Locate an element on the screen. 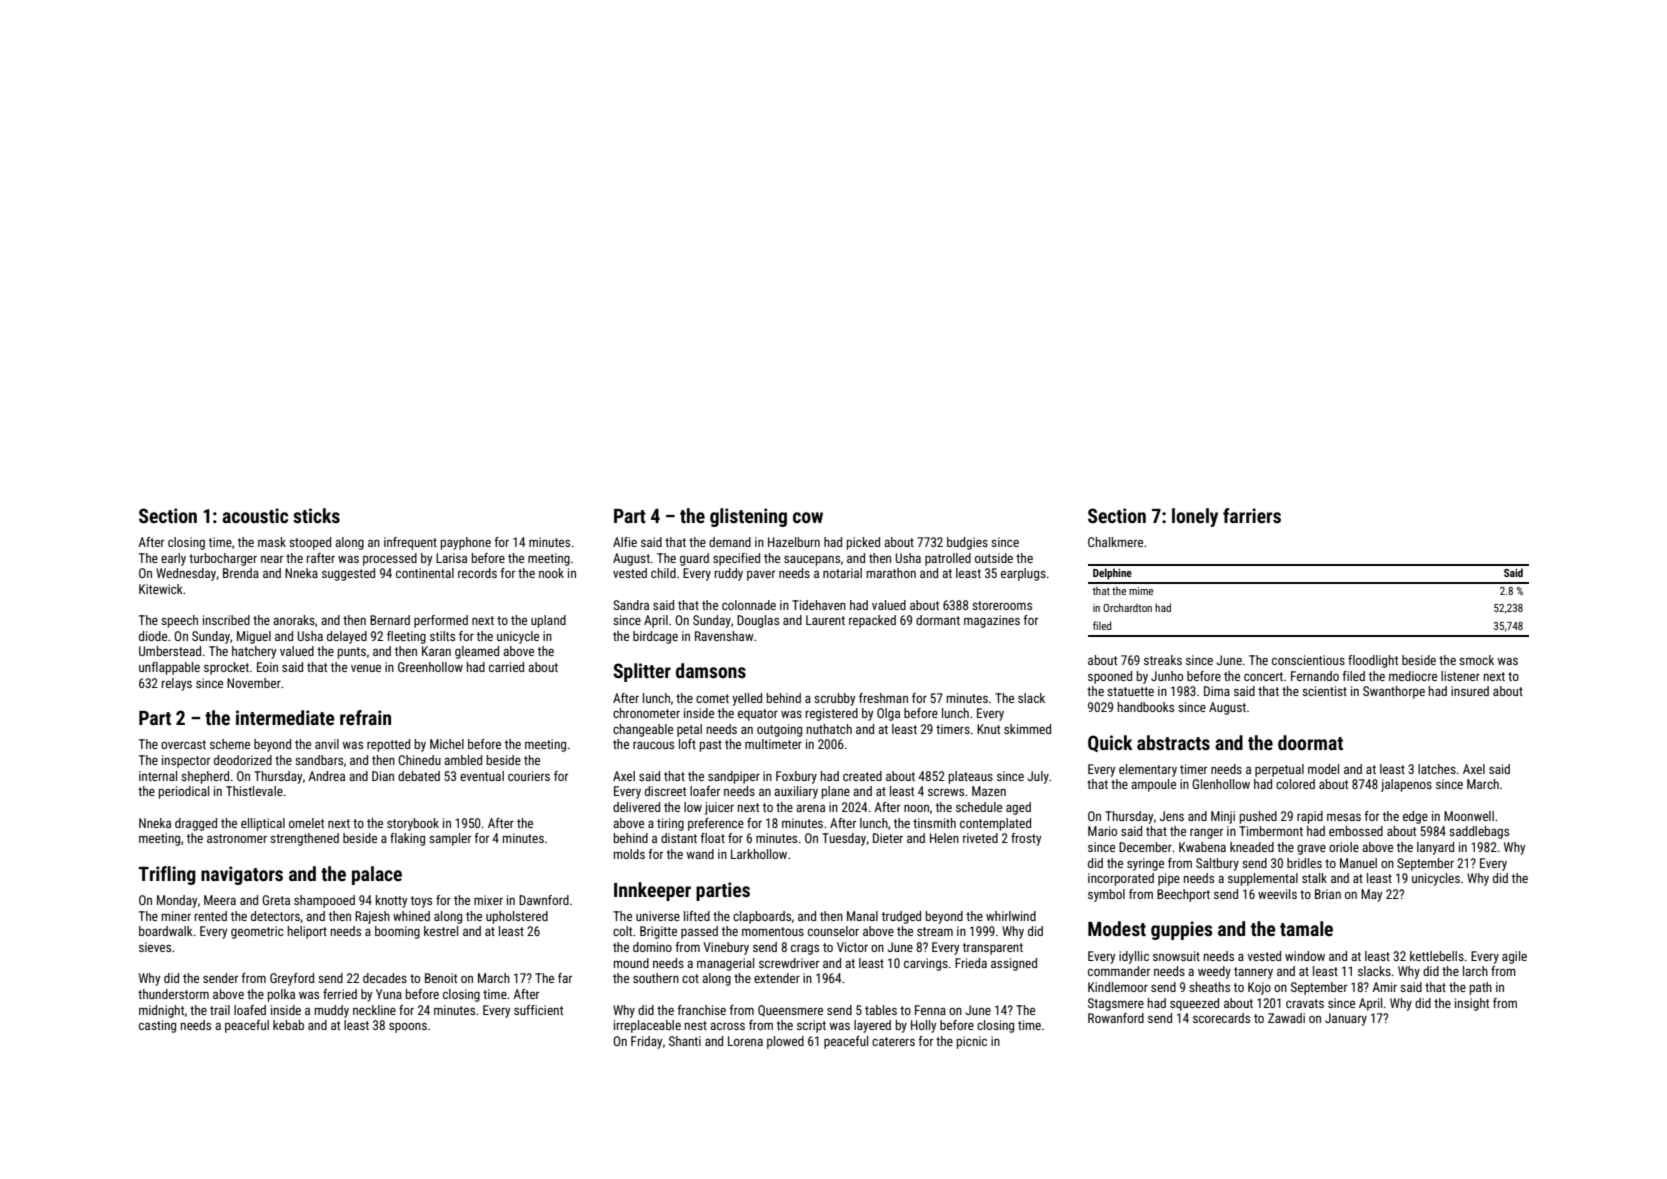 Image resolution: width=1667 pixels, height=1179 pixels. delivered is located at coordinates (636, 807).
